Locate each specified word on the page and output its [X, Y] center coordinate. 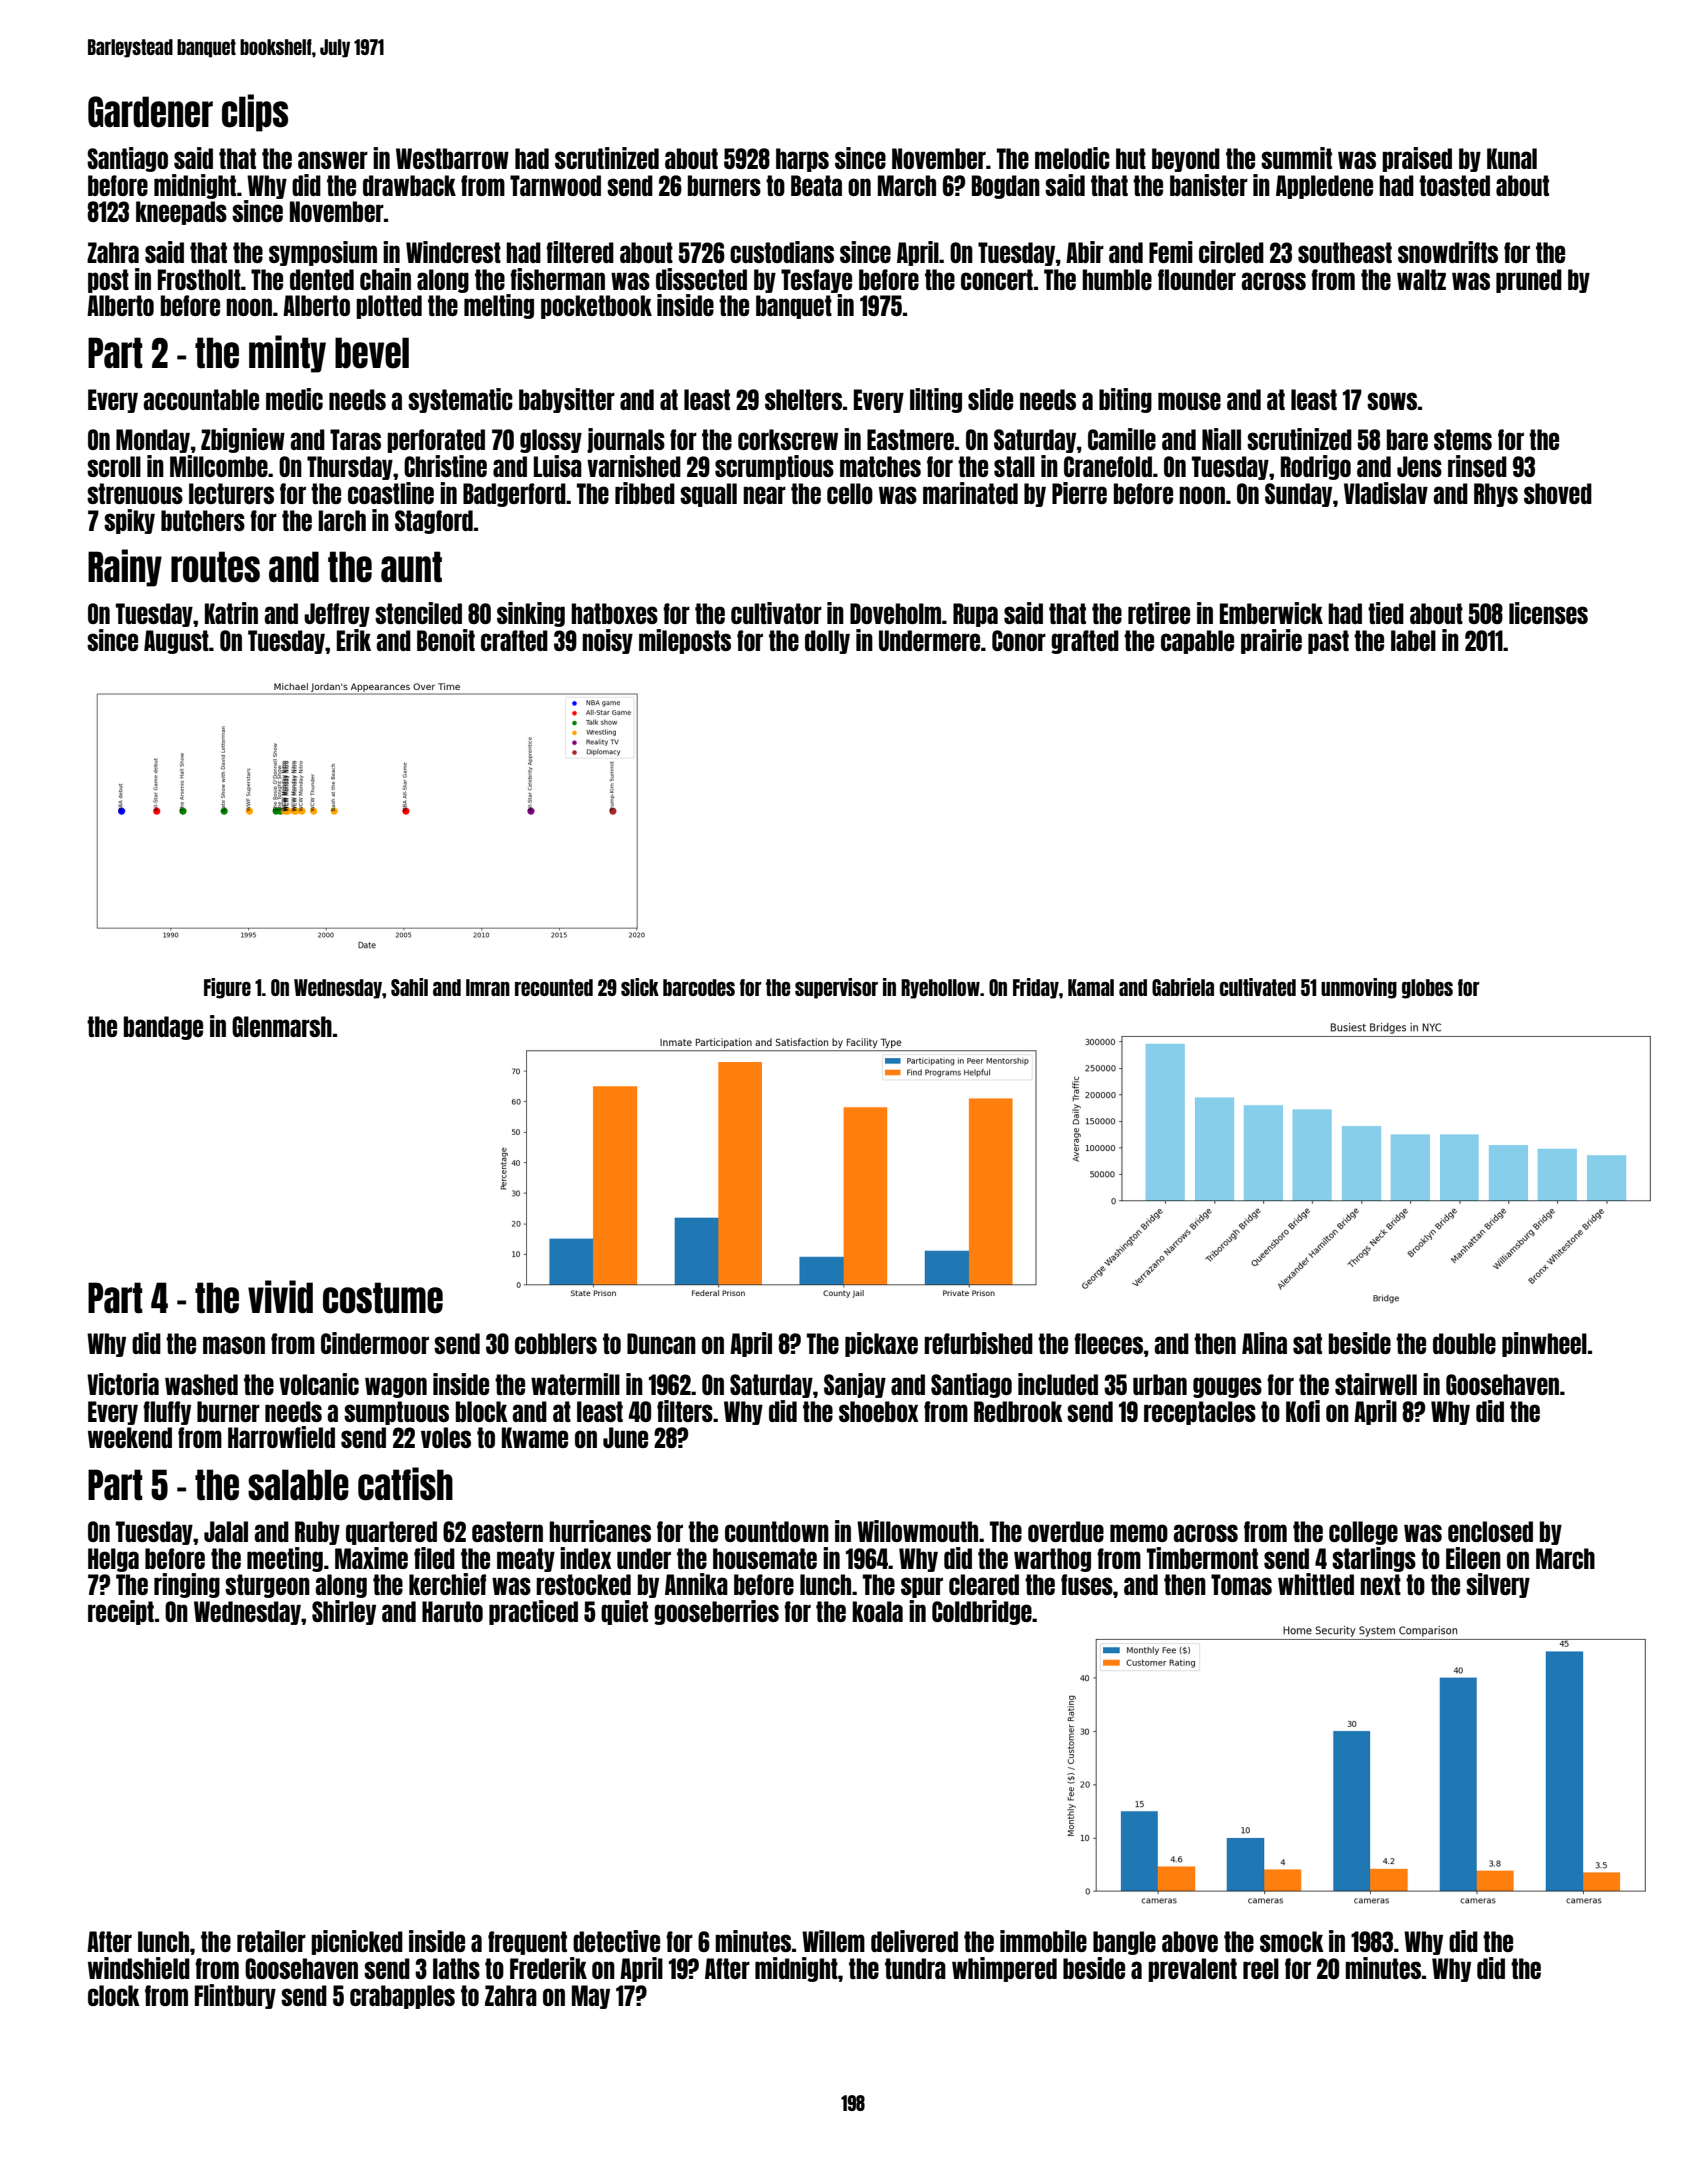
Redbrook [1018, 1411]
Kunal [1512, 158]
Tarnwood [555, 185]
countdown [777, 1531]
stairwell [1376, 1384]
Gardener [150, 112]
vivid [280, 1297]
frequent [527, 1943]
